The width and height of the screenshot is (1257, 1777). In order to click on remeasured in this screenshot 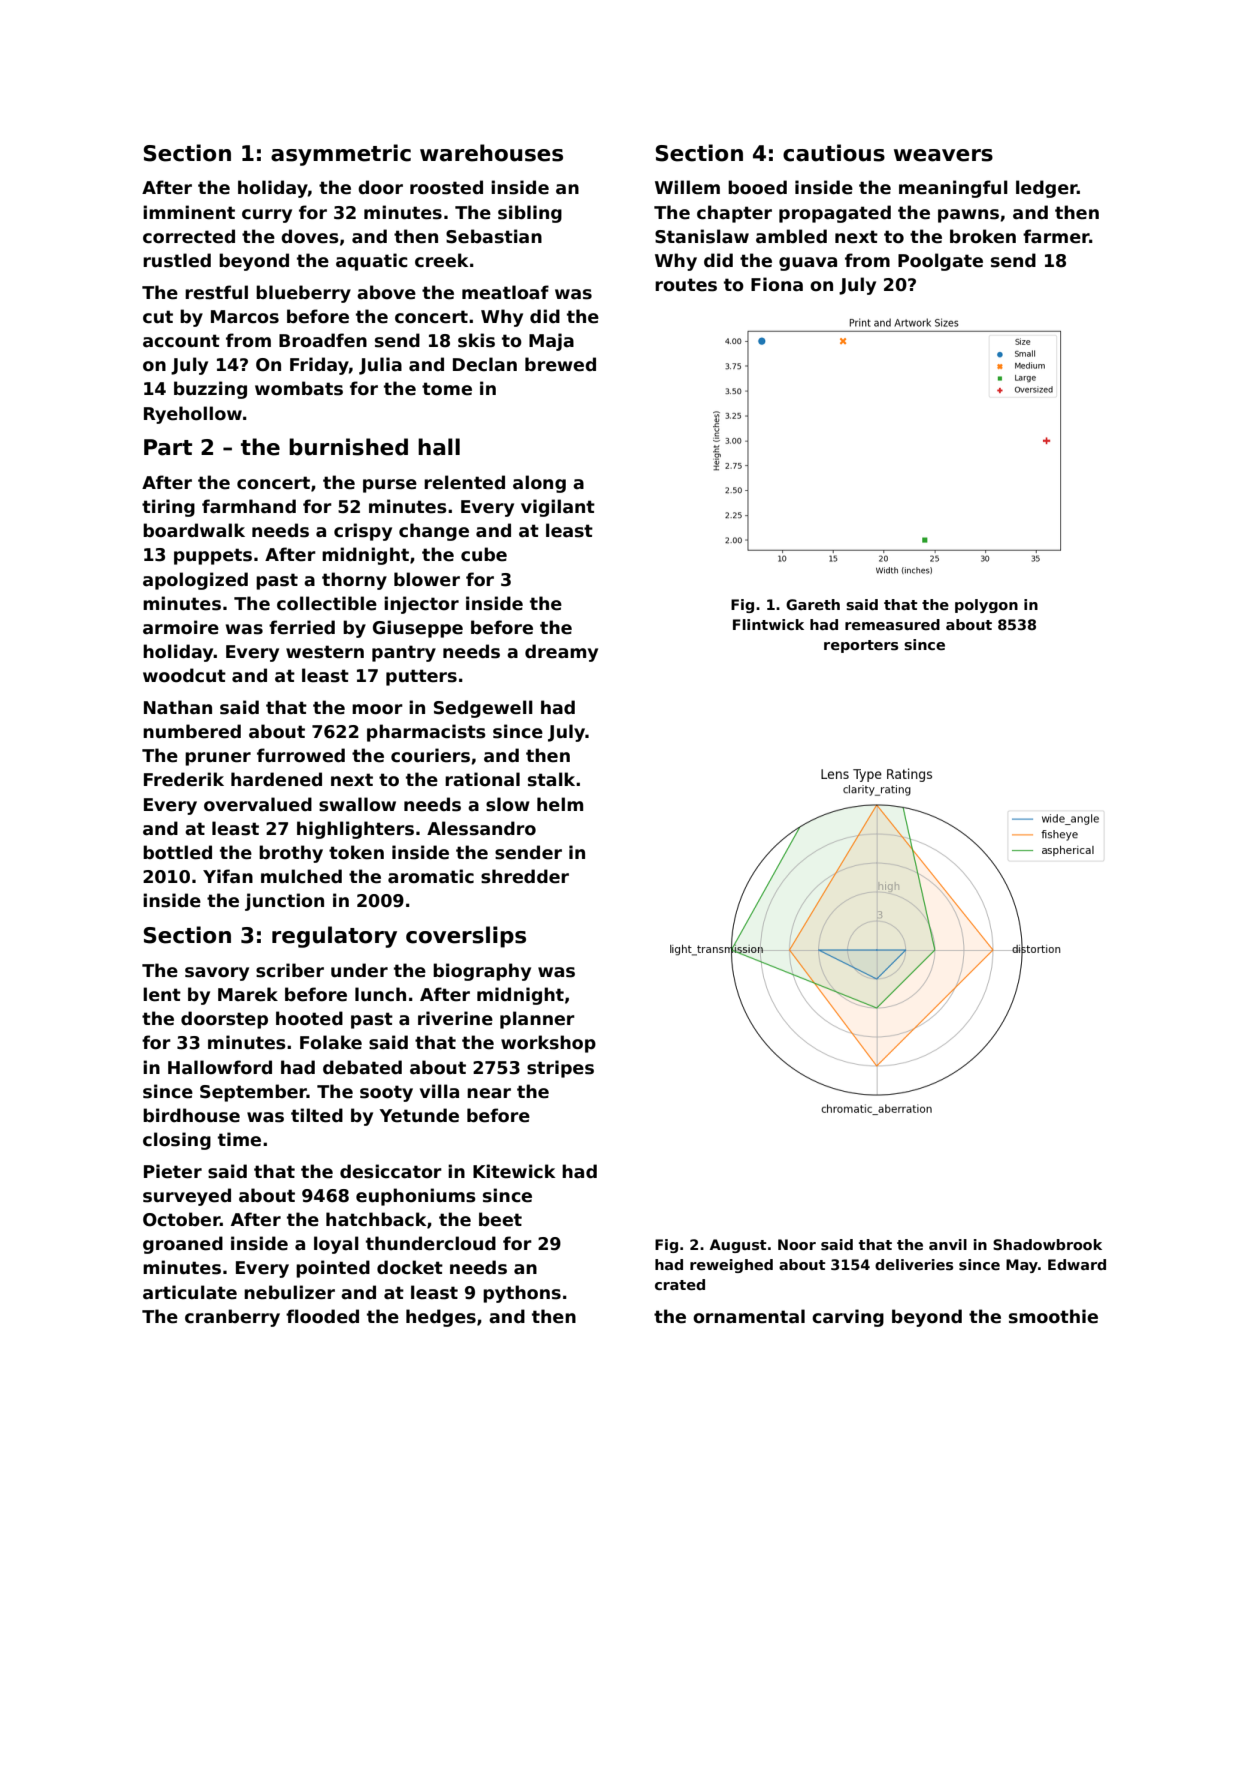, I will do `click(892, 624)`.
